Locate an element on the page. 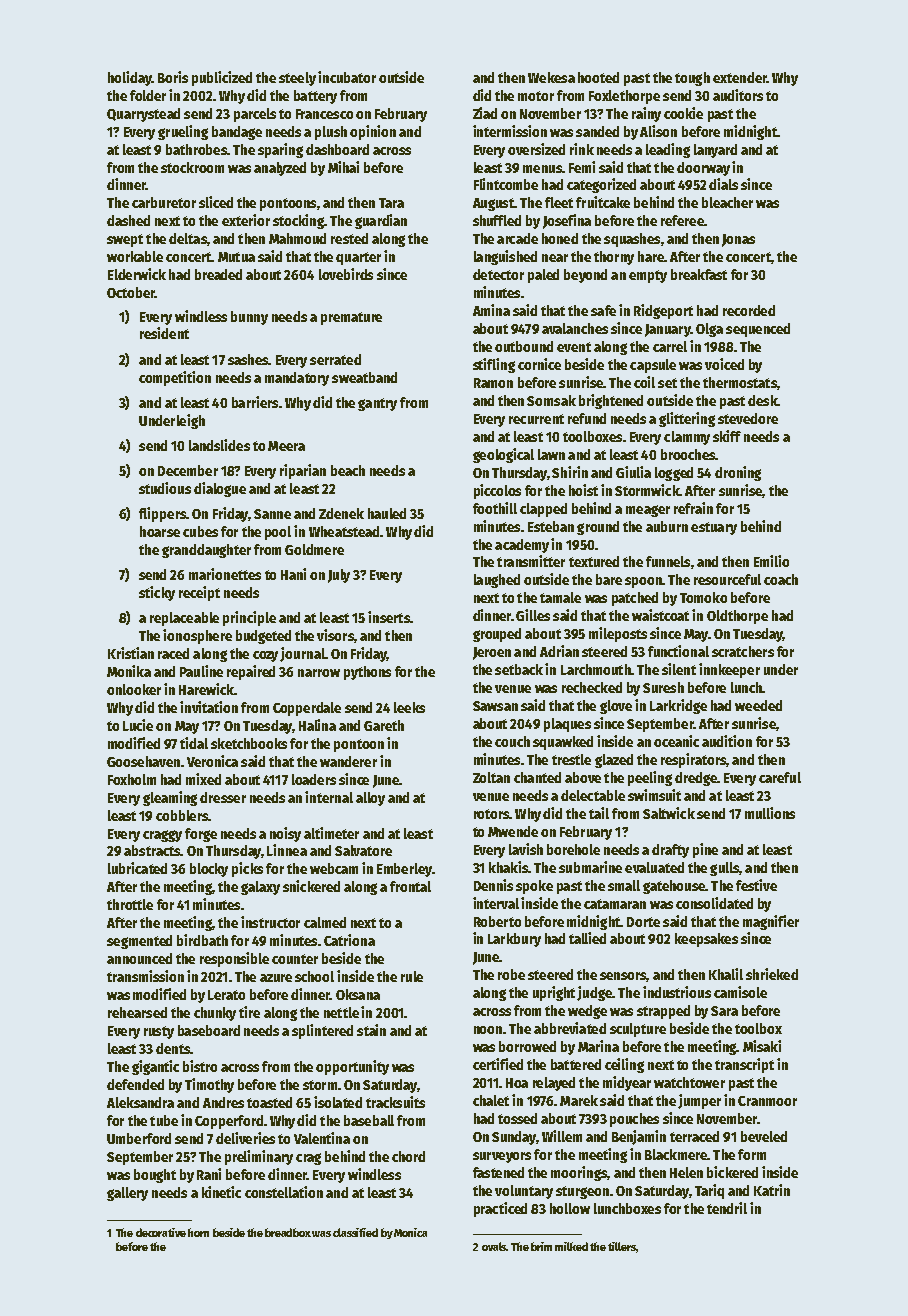  small is located at coordinates (624, 885).
